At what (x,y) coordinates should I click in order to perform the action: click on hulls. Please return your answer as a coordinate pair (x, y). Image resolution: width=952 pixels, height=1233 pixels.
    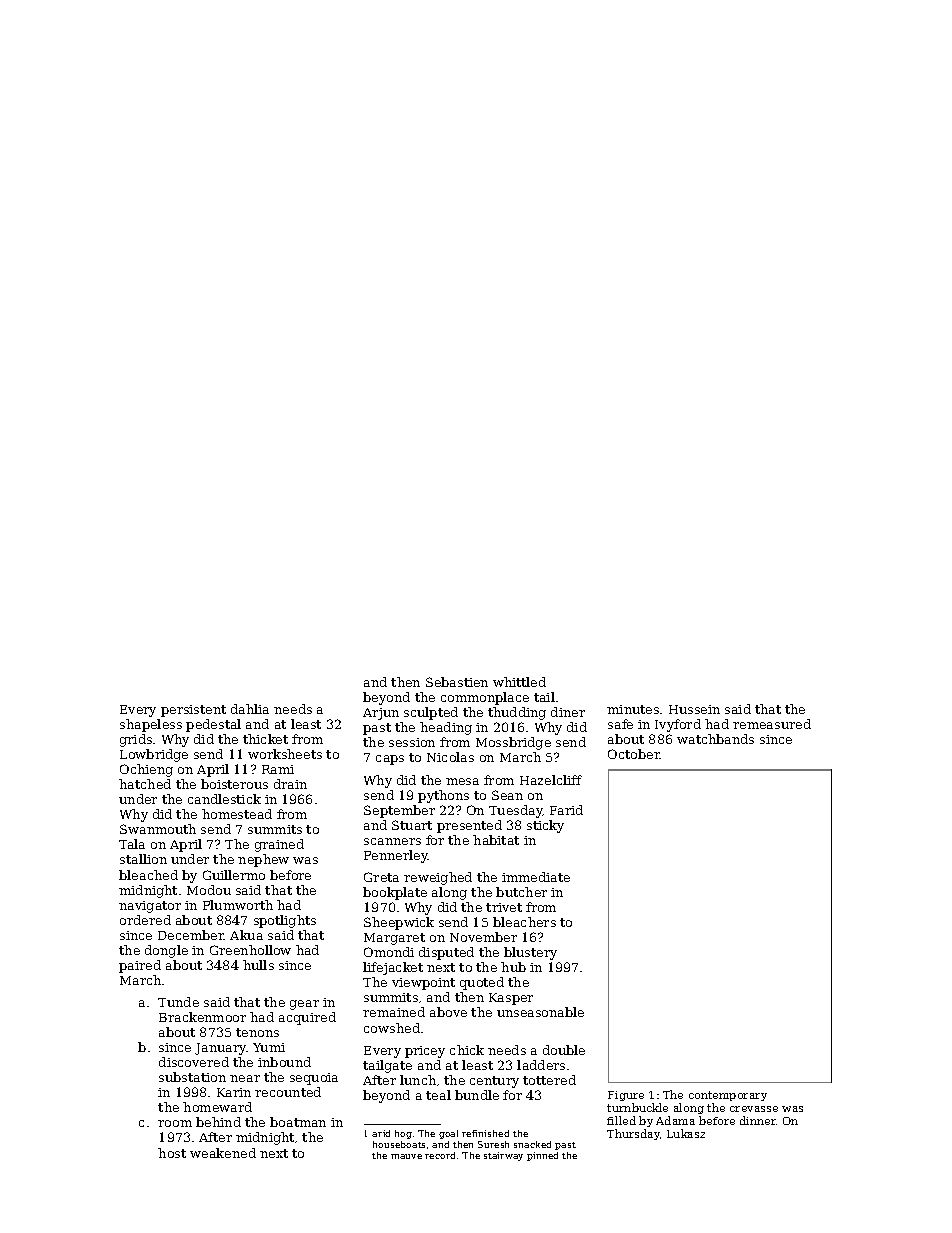
    Looking at the image, I should click on (258, 965).
